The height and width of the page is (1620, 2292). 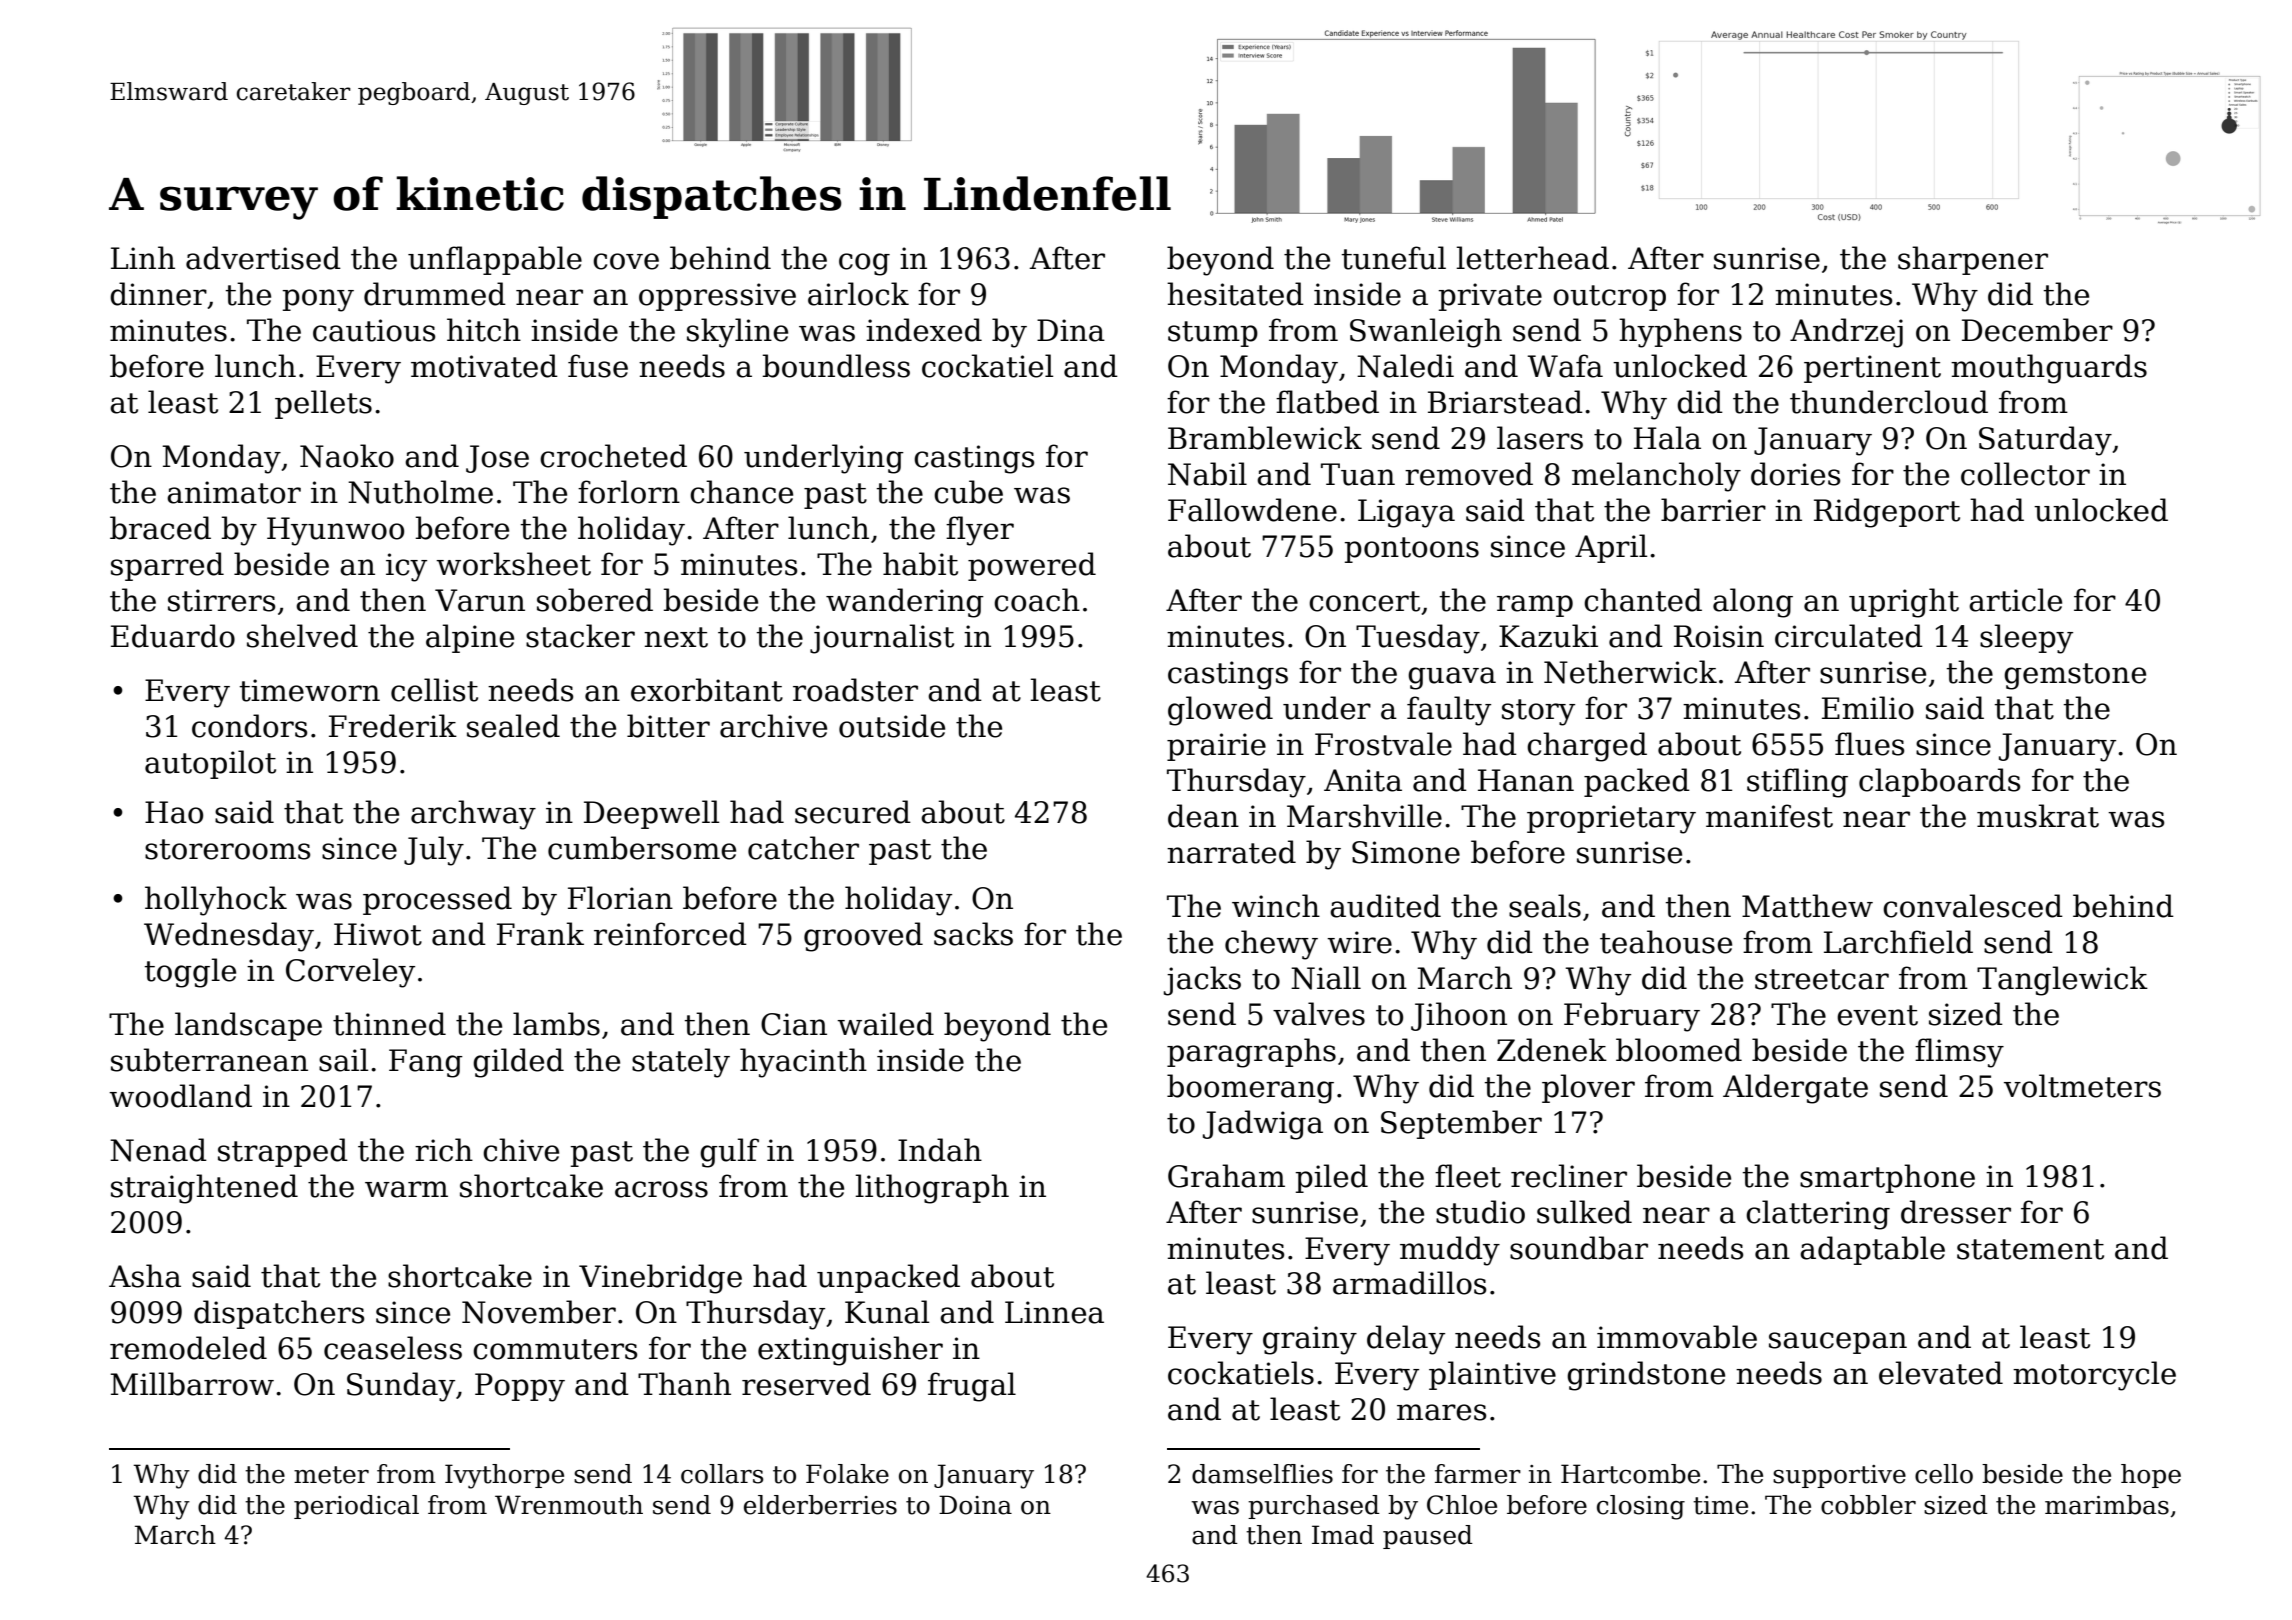 What do you see at coordinates (1973, 260) in the page?
I see `sharpener` at bounding box center [1973, 260].
